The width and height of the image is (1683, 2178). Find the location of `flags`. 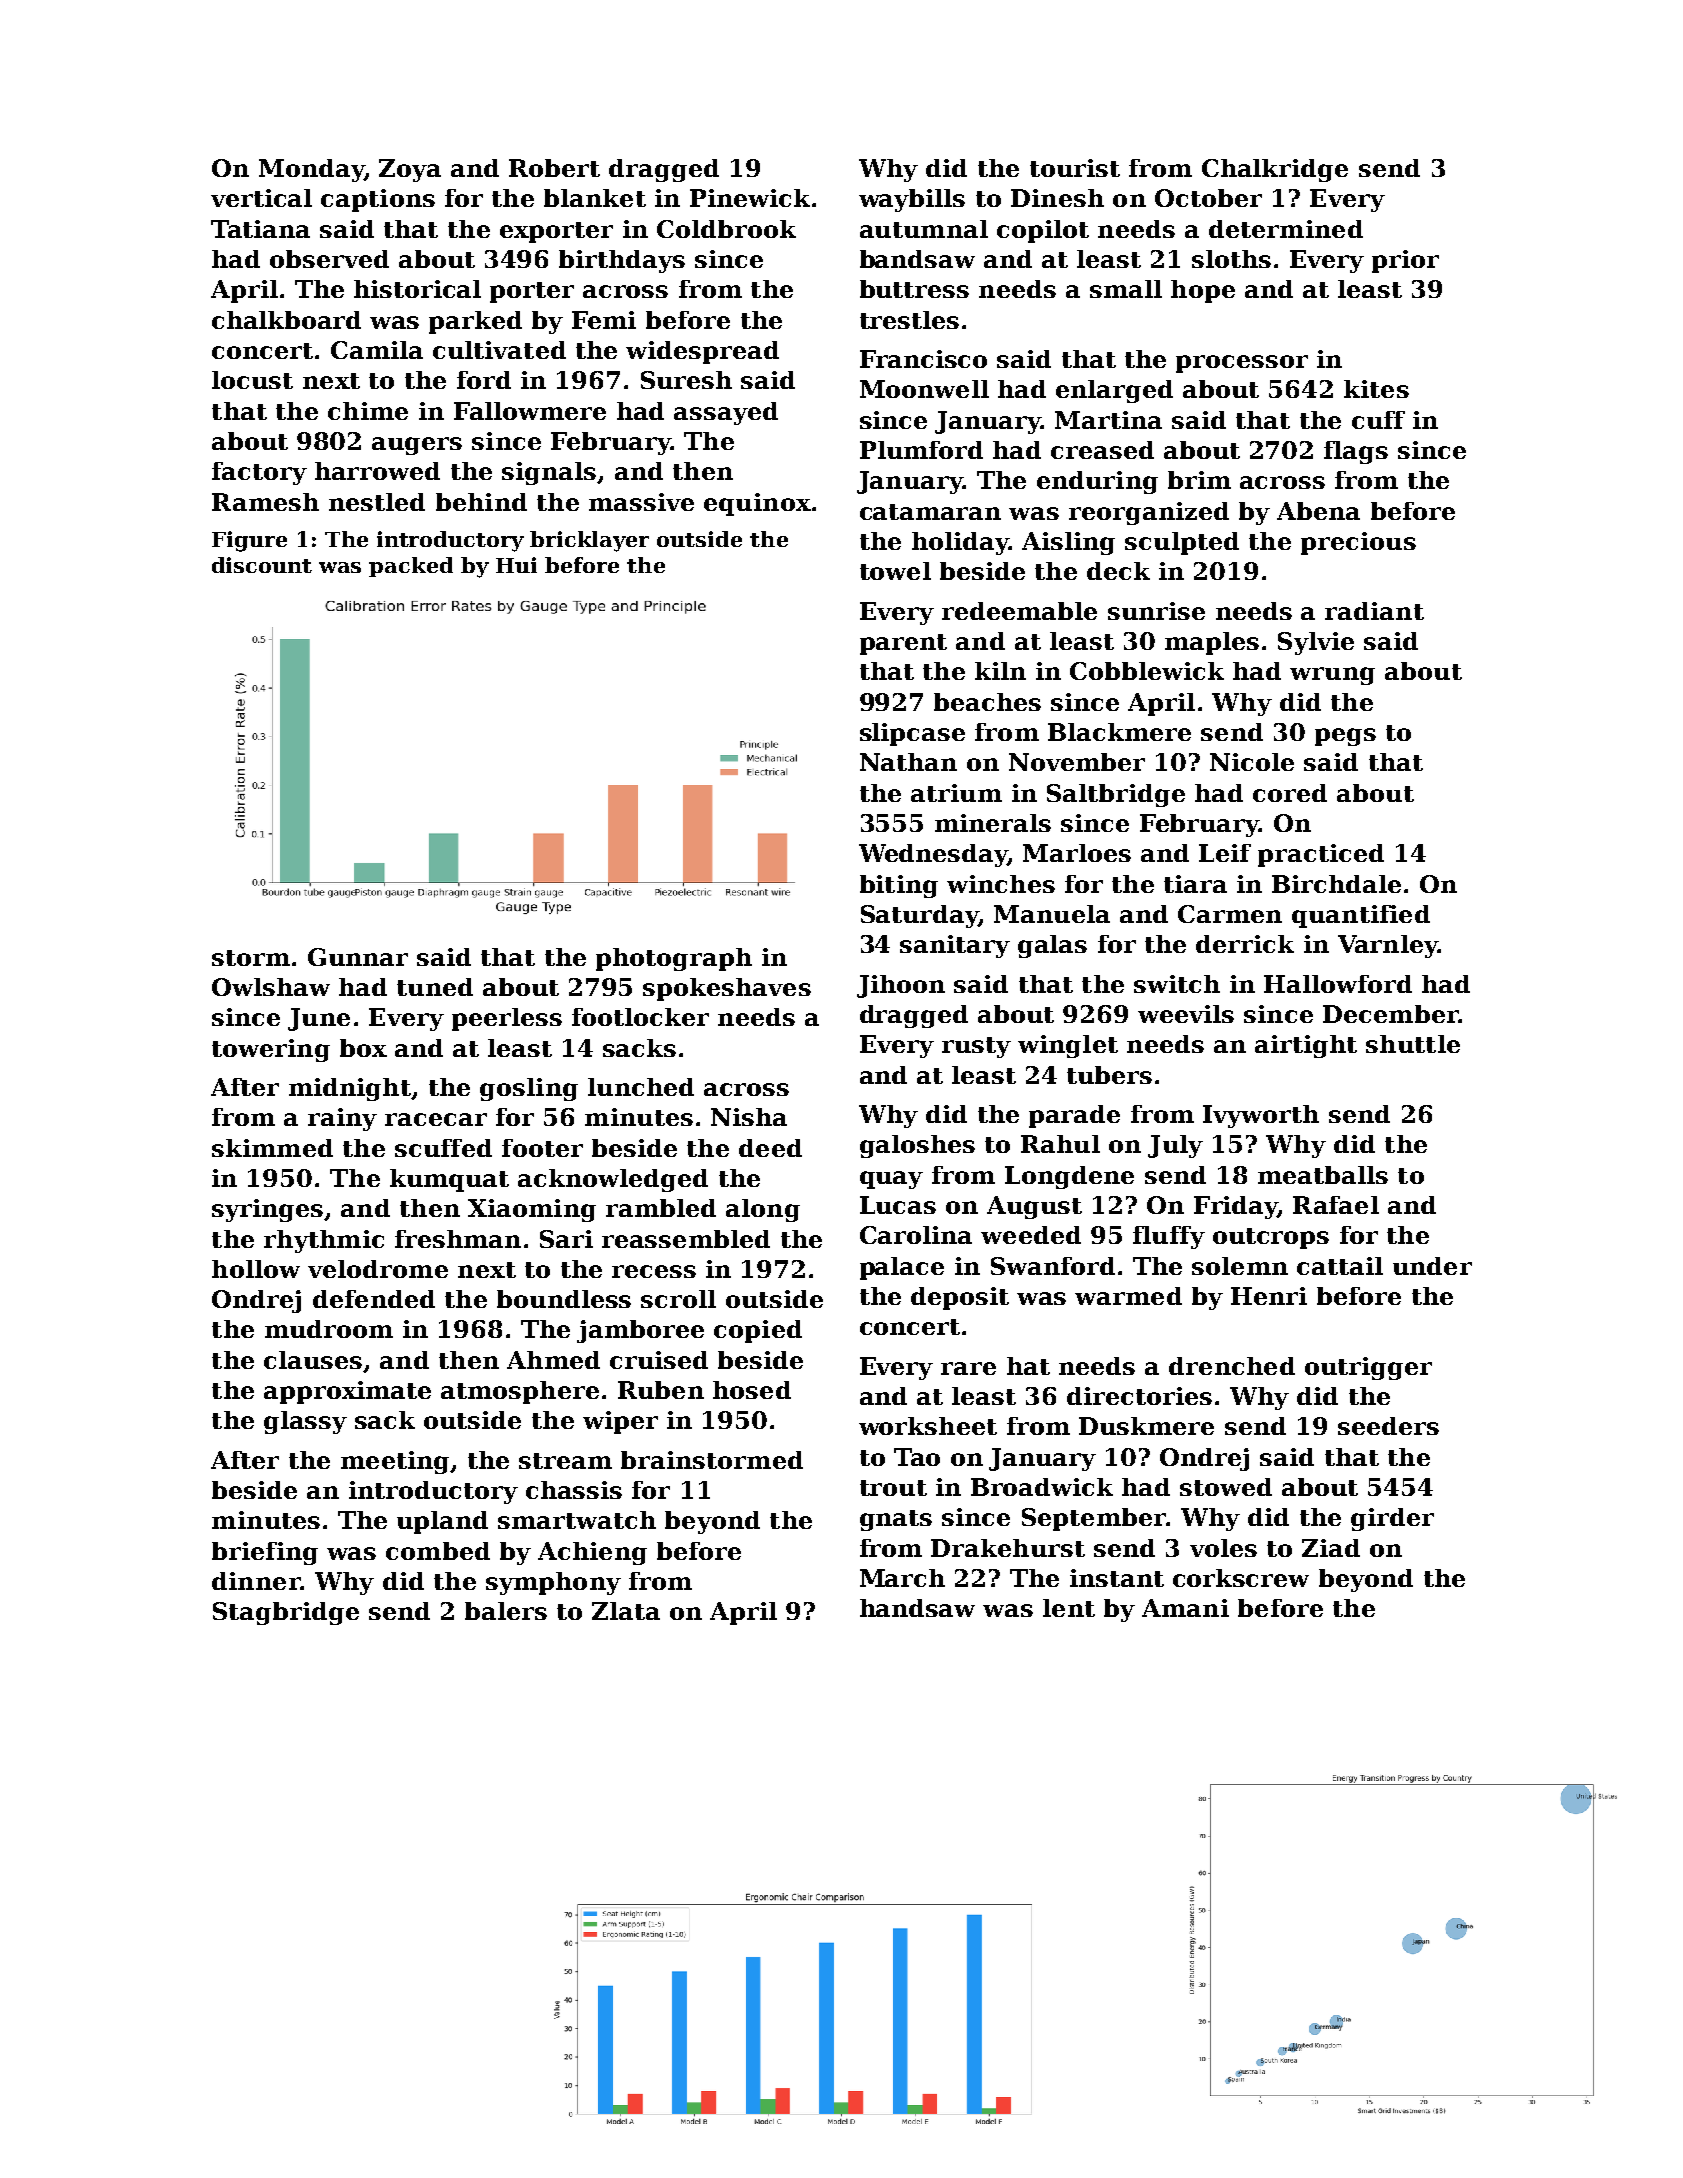

flags is located at coordinates (1356, 452).
